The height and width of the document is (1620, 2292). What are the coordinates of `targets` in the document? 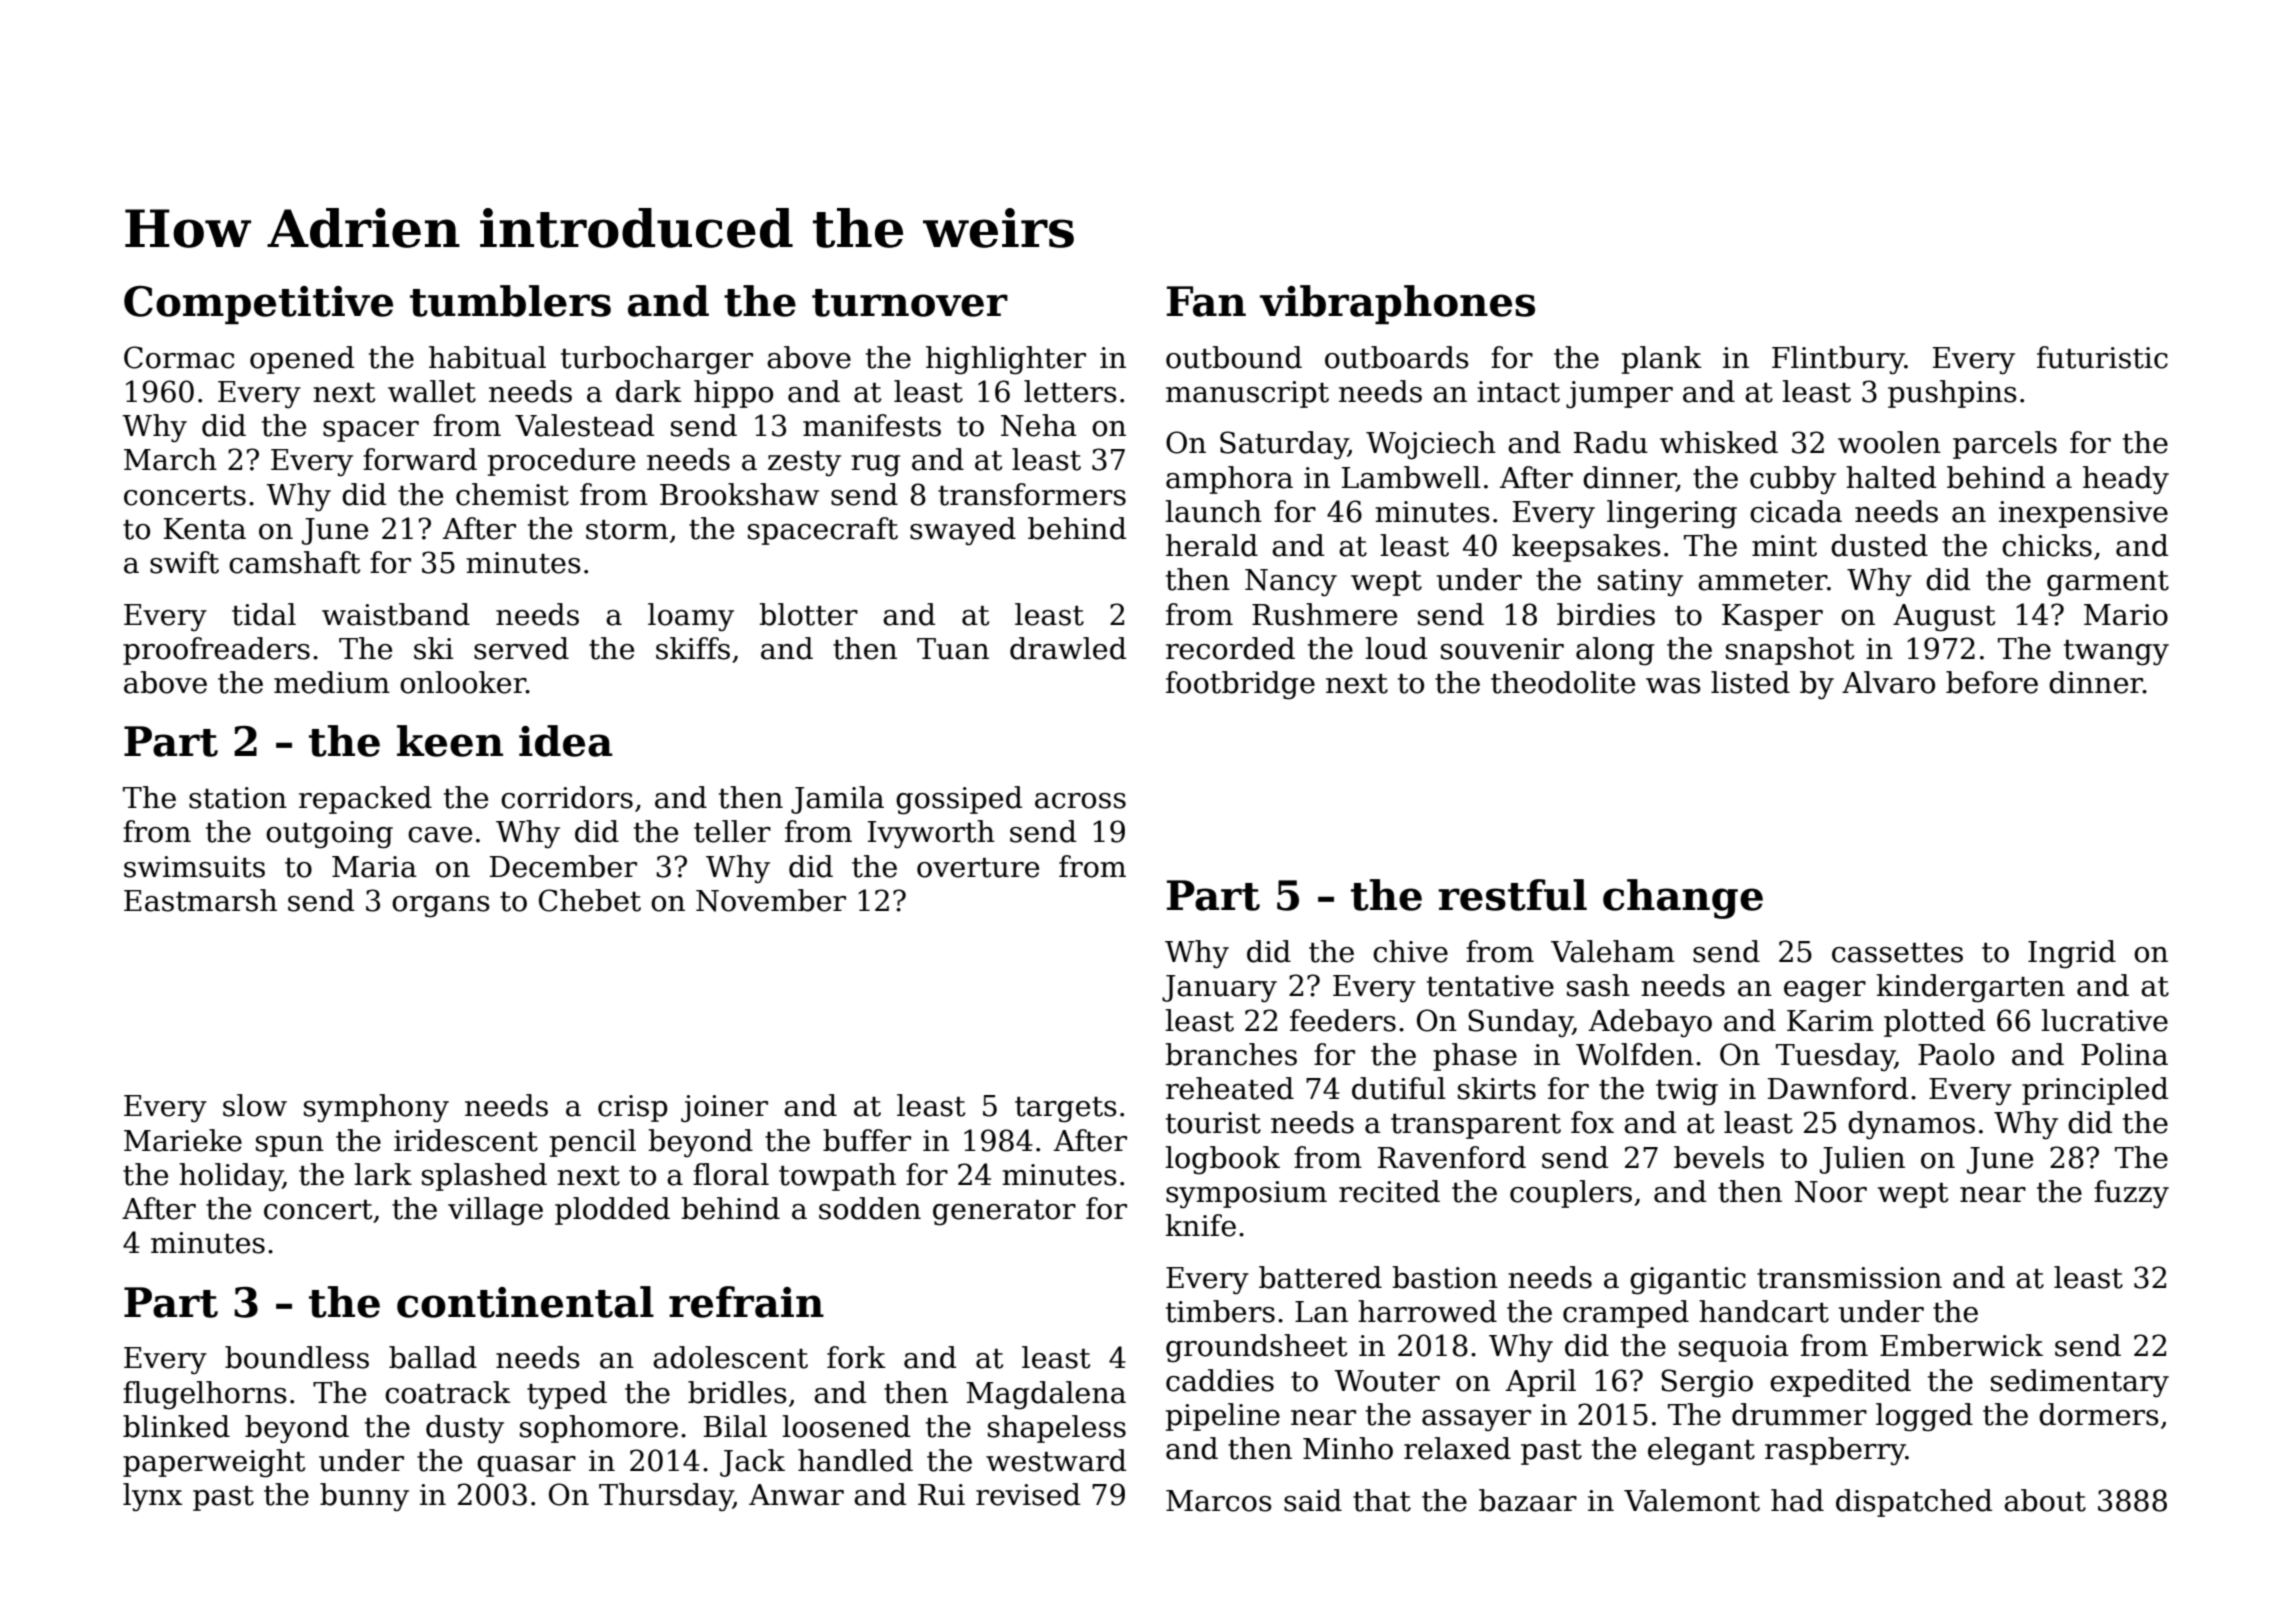 It's located at (1066, 1110).
